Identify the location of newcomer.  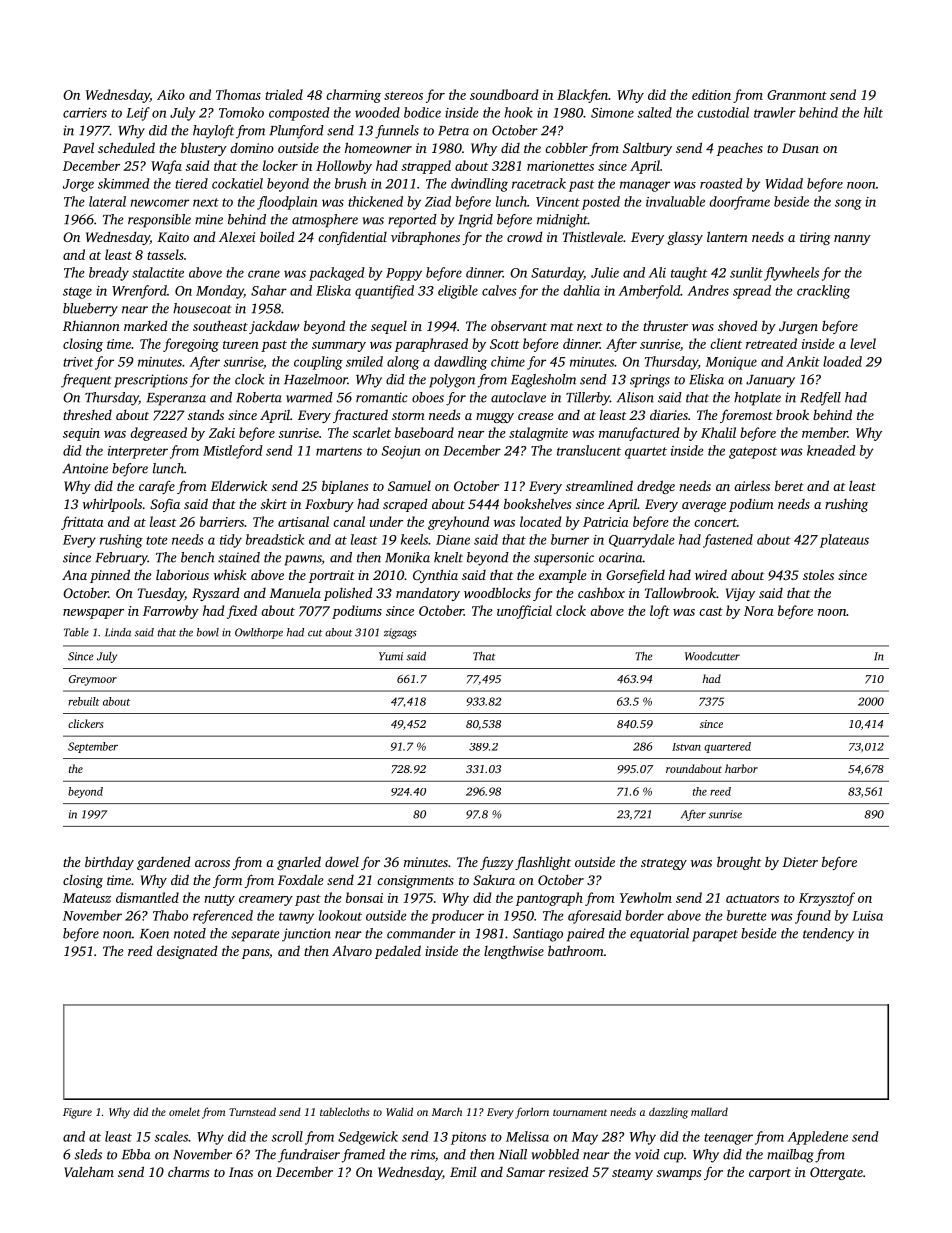
(160, 203).
